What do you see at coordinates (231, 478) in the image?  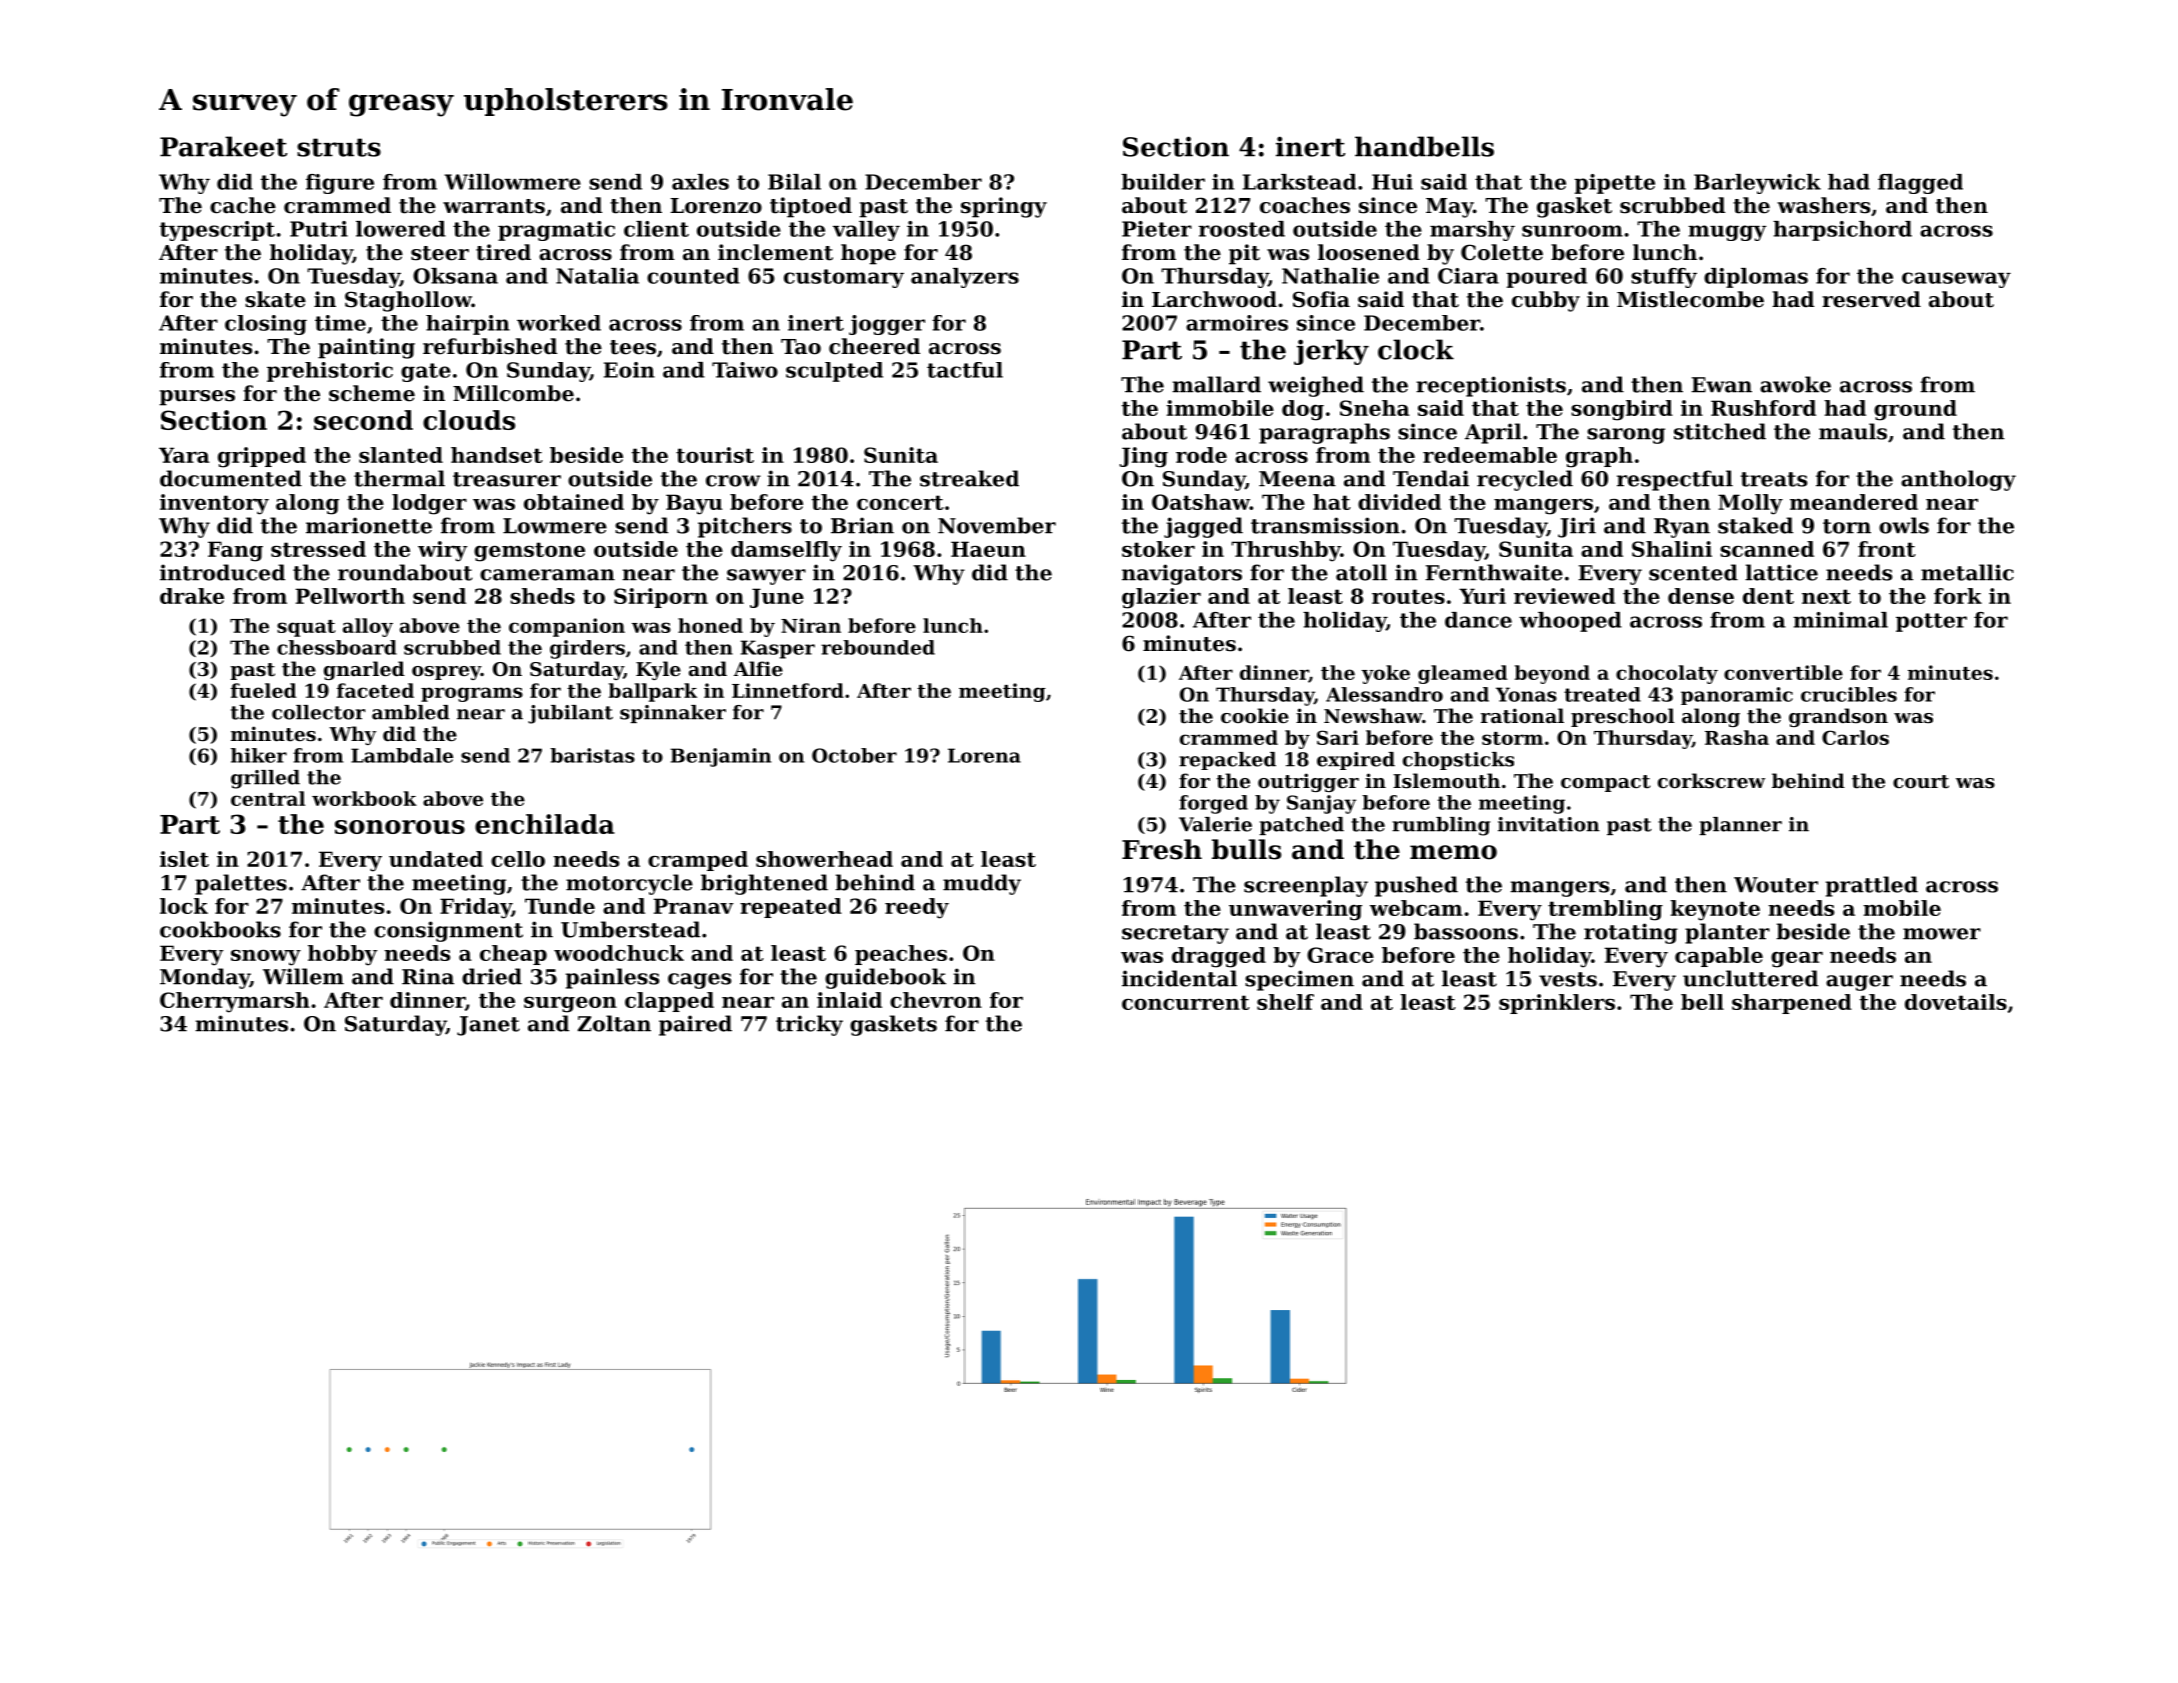 I see `documented` at bounding box center [231, 478].
